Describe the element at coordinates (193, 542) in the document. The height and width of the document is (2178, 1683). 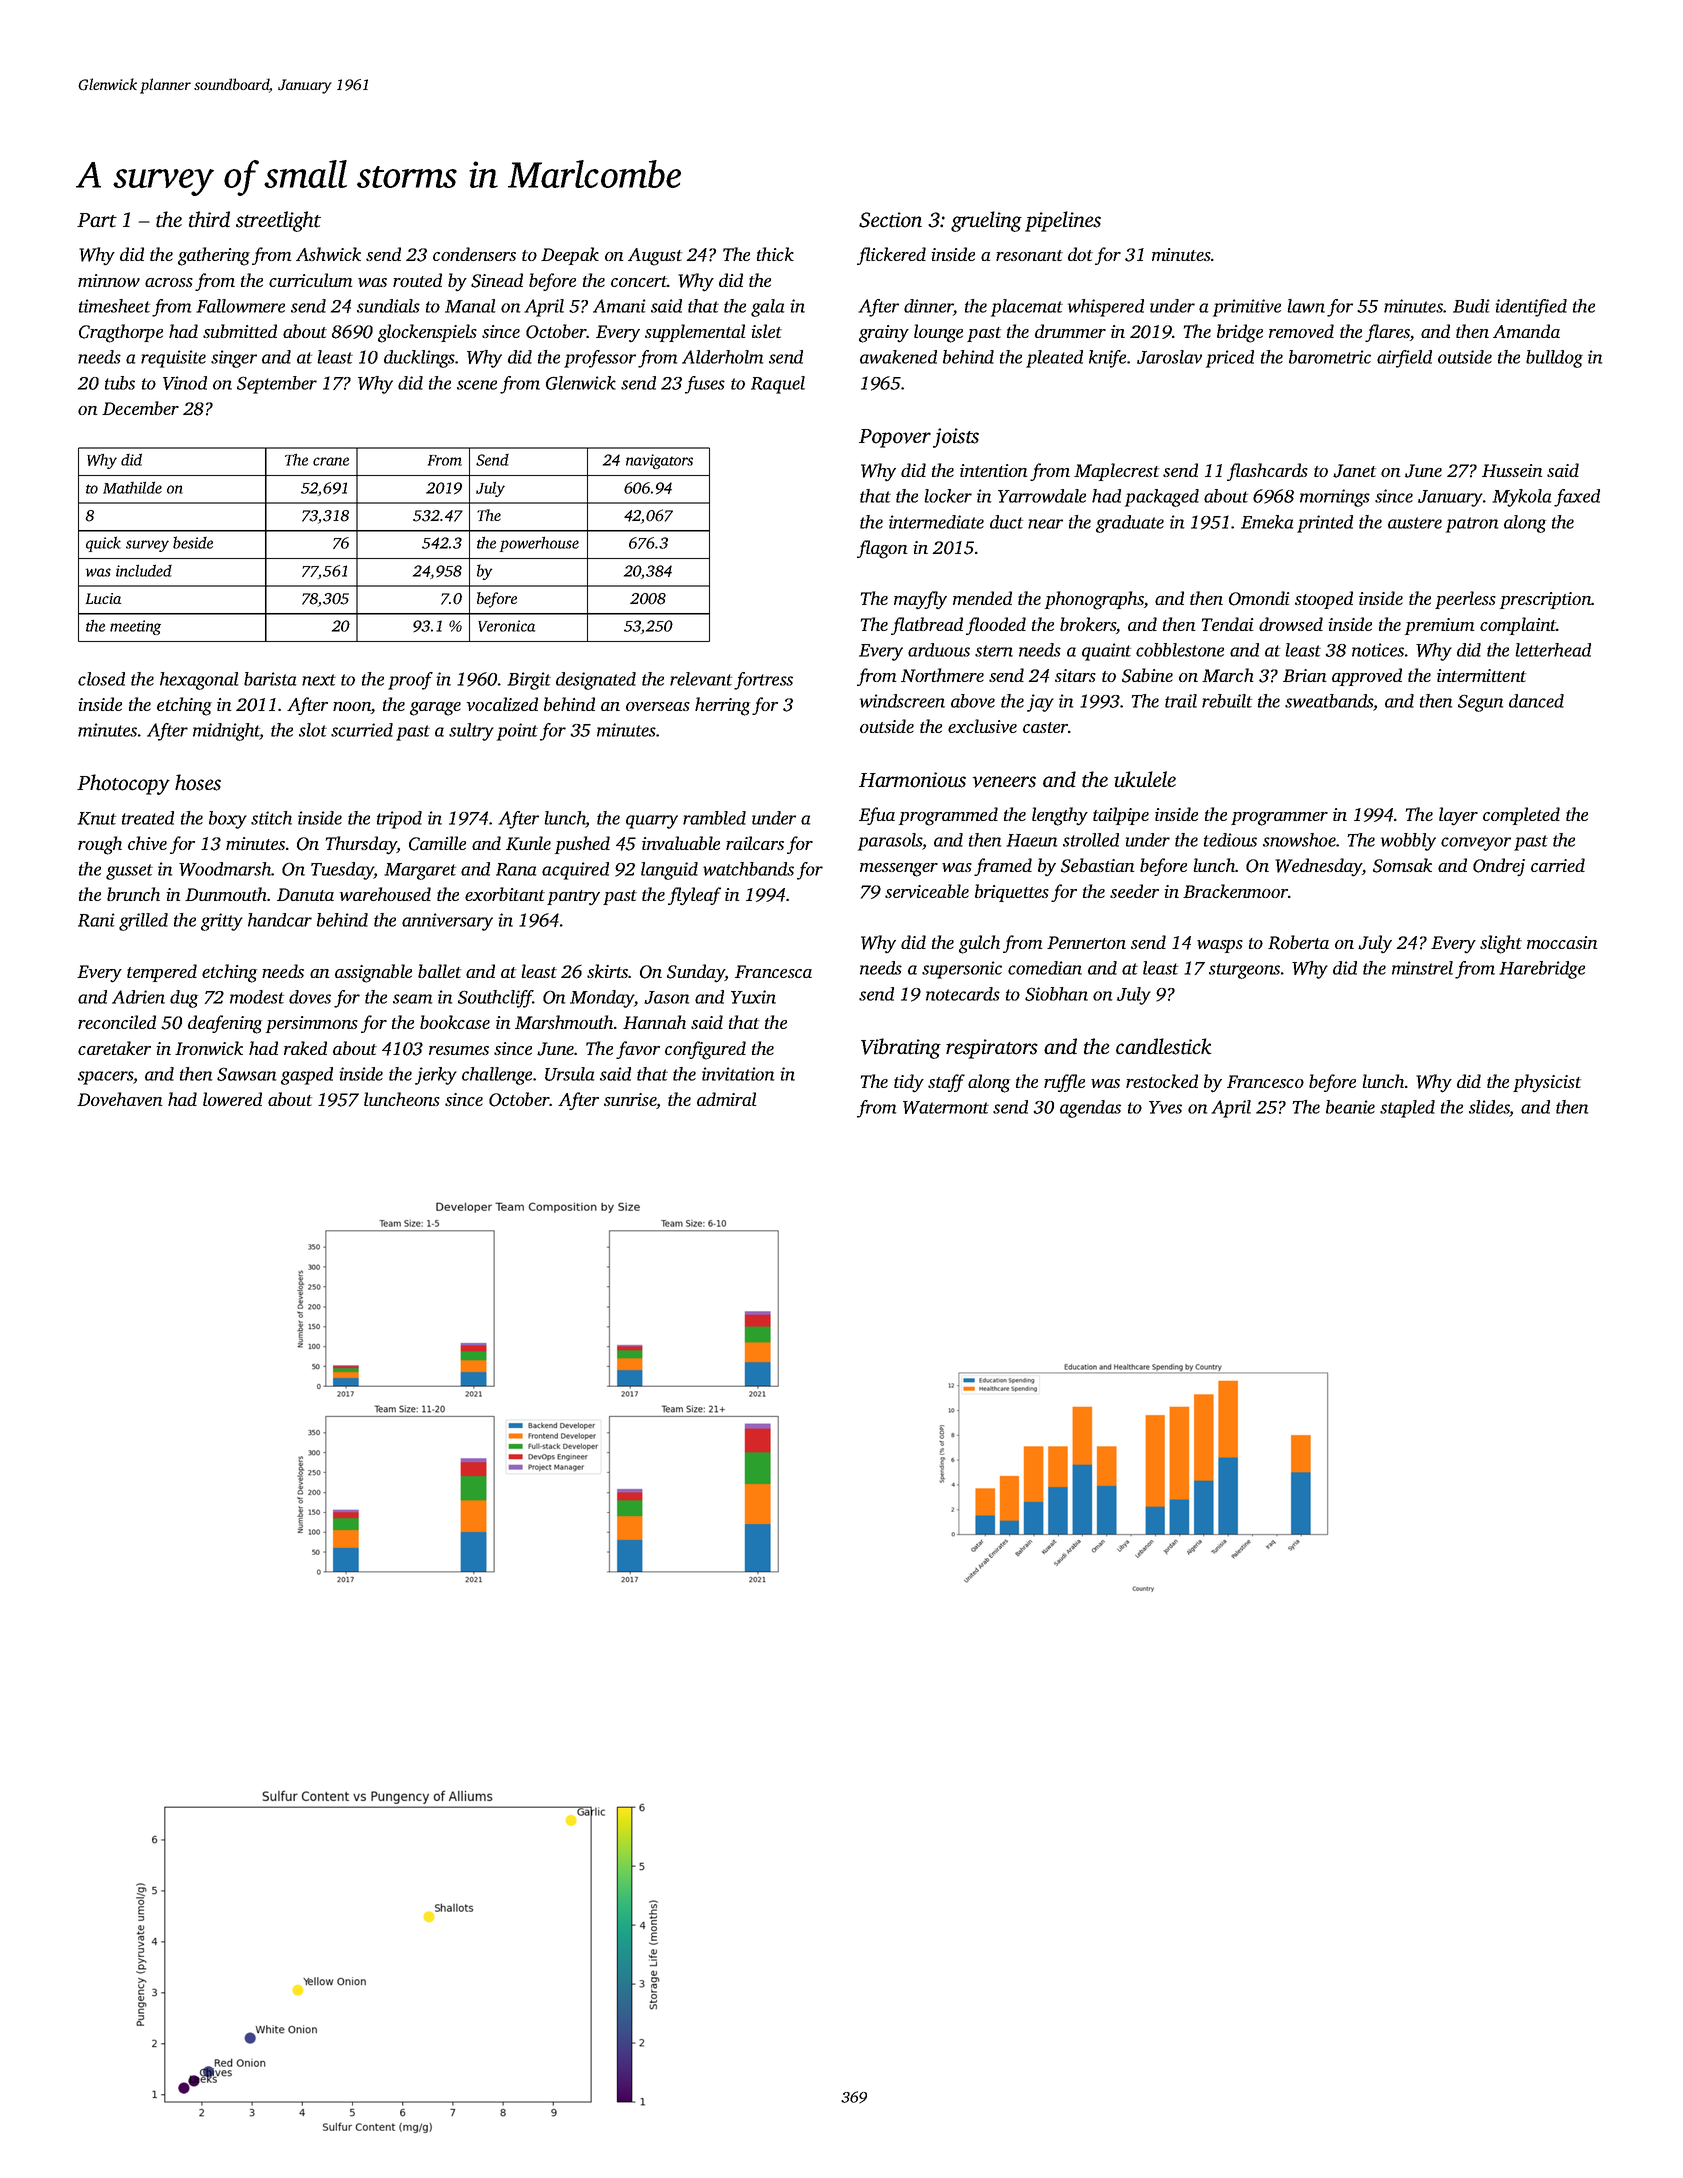
I see `beside` at that location.
